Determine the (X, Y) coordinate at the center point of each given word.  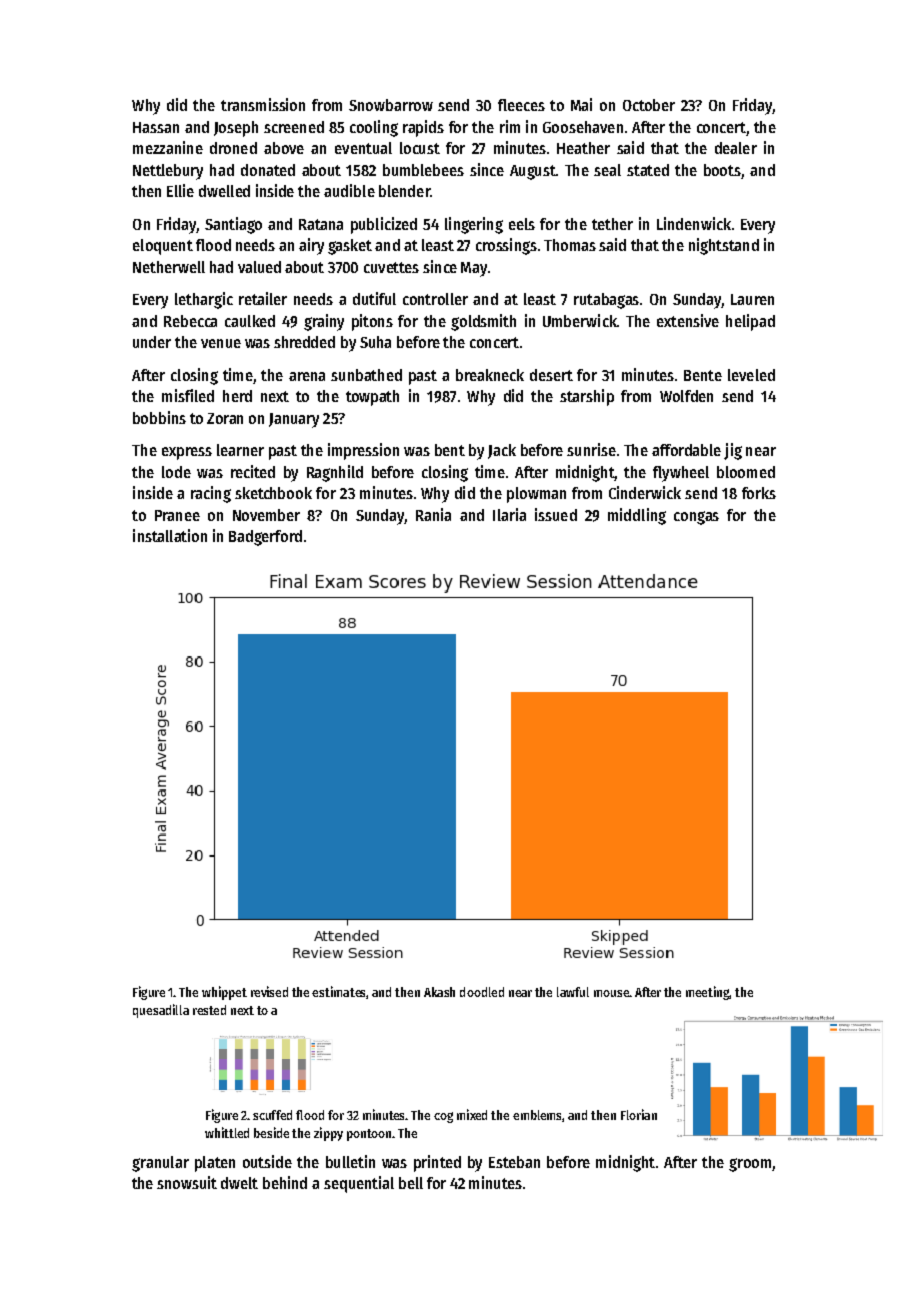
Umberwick (580, 320)
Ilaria (509, 514)
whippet (224, 993)
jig (733, 451)
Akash (439, 992)
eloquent (163, 247)
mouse (611, 993)
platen (215, 1164)
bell (411, 1183)
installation (170, 535)
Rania (433, 514)
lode (176, 472)
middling (637, 516)
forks (759, 493)
